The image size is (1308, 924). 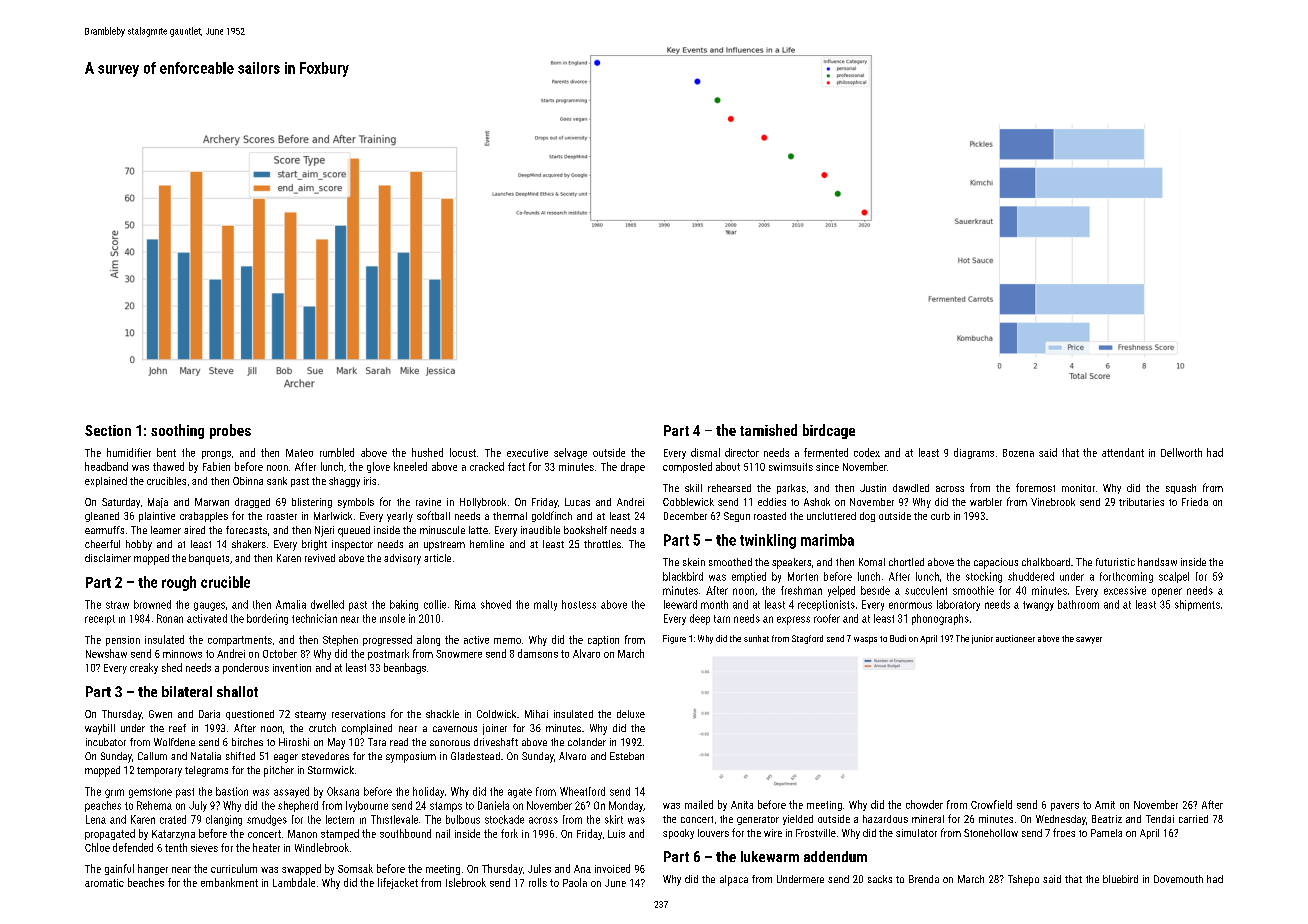 I want to click on sawyer, so click(x=1089, y=640).
